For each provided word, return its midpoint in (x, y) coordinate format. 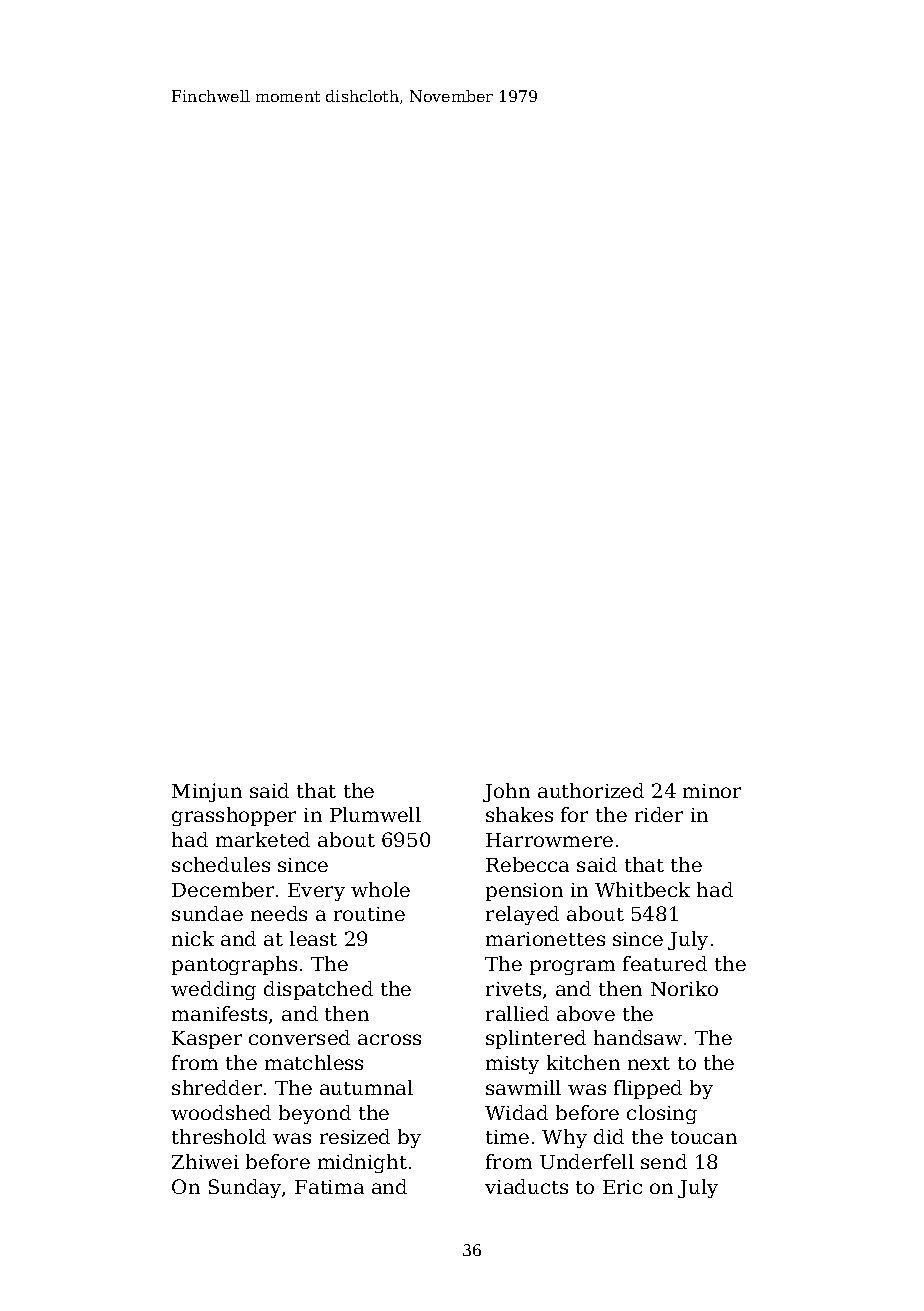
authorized (591, 790)
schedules (221, 864)
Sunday (245, 1188)
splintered (536, 1039)
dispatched (318, 990)
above (586, 1013)
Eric (622, 1187)
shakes (519, 814)
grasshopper (234, 816)
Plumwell (375, 814)
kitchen (583, 1062)
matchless (314, 1062)
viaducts (526, 1186)
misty (512, 1065)
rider (659, 814)
